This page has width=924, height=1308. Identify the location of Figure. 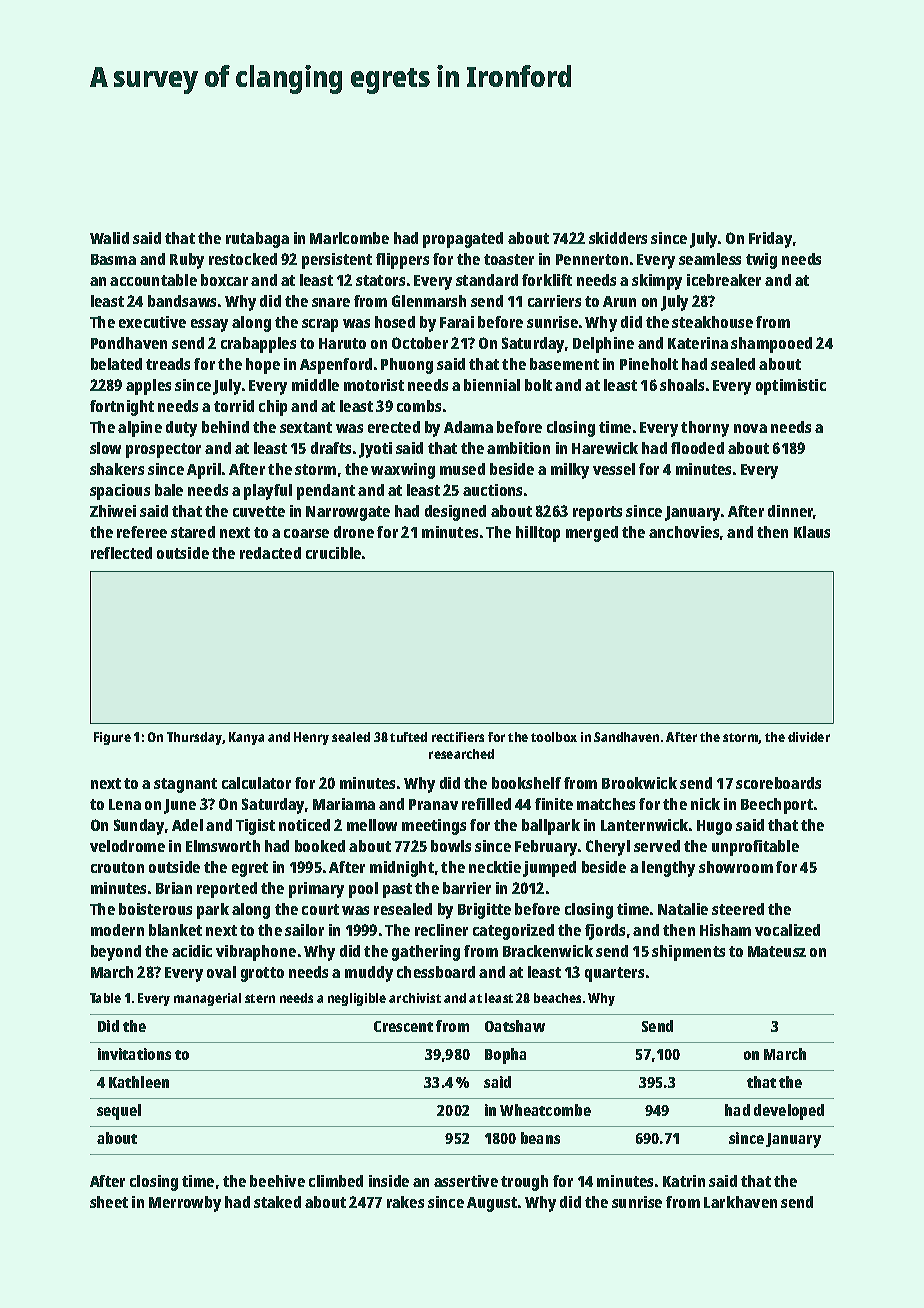
(112, 738).
